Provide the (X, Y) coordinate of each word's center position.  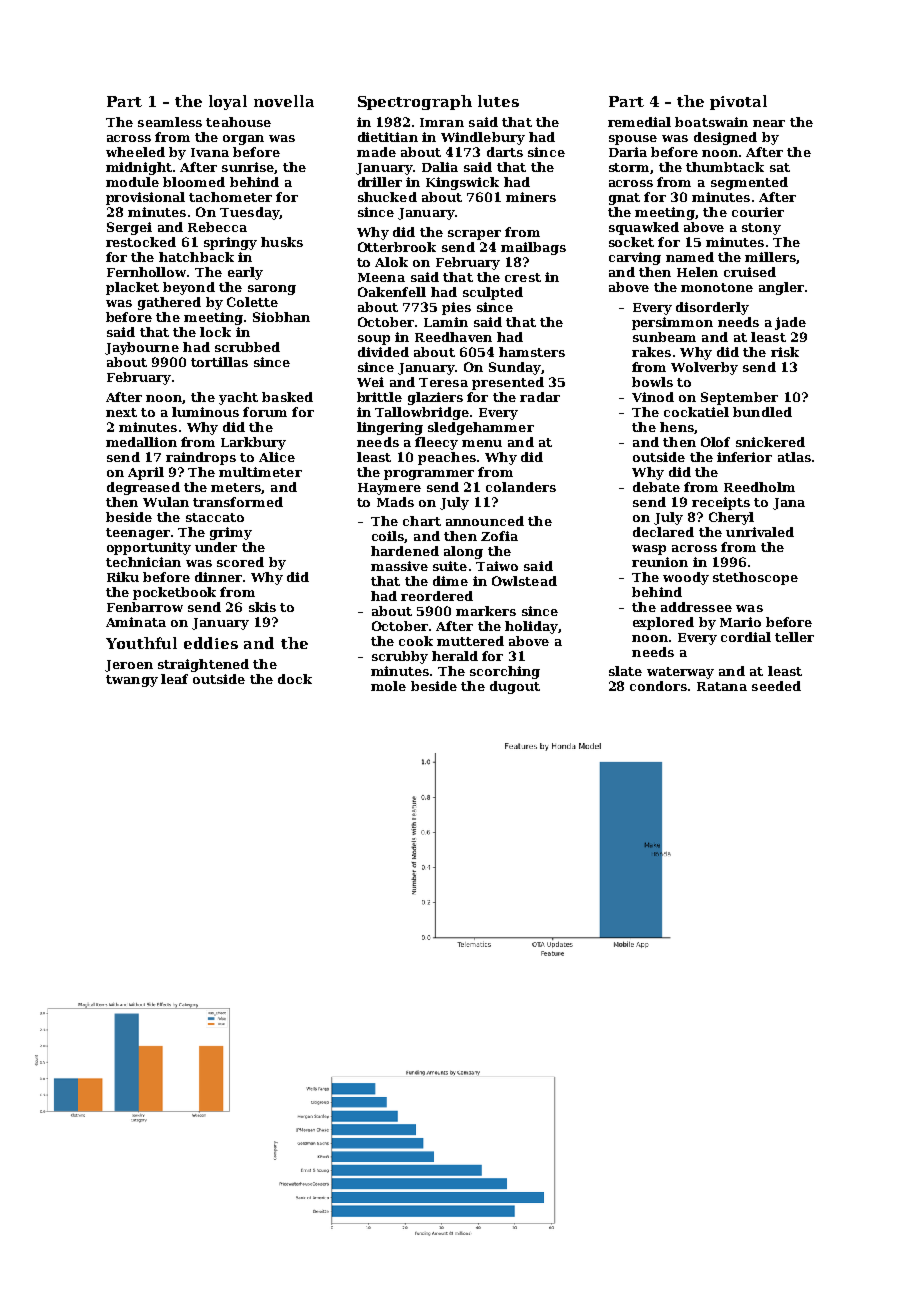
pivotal (738, 102)
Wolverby (704, 368)
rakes (651, 352)
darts (505, 152)
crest (523, 277)
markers (486, 611)
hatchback (196, 257)
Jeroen (129, 666)
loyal (228, 102)
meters (236, 487)
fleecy (436, 443)
